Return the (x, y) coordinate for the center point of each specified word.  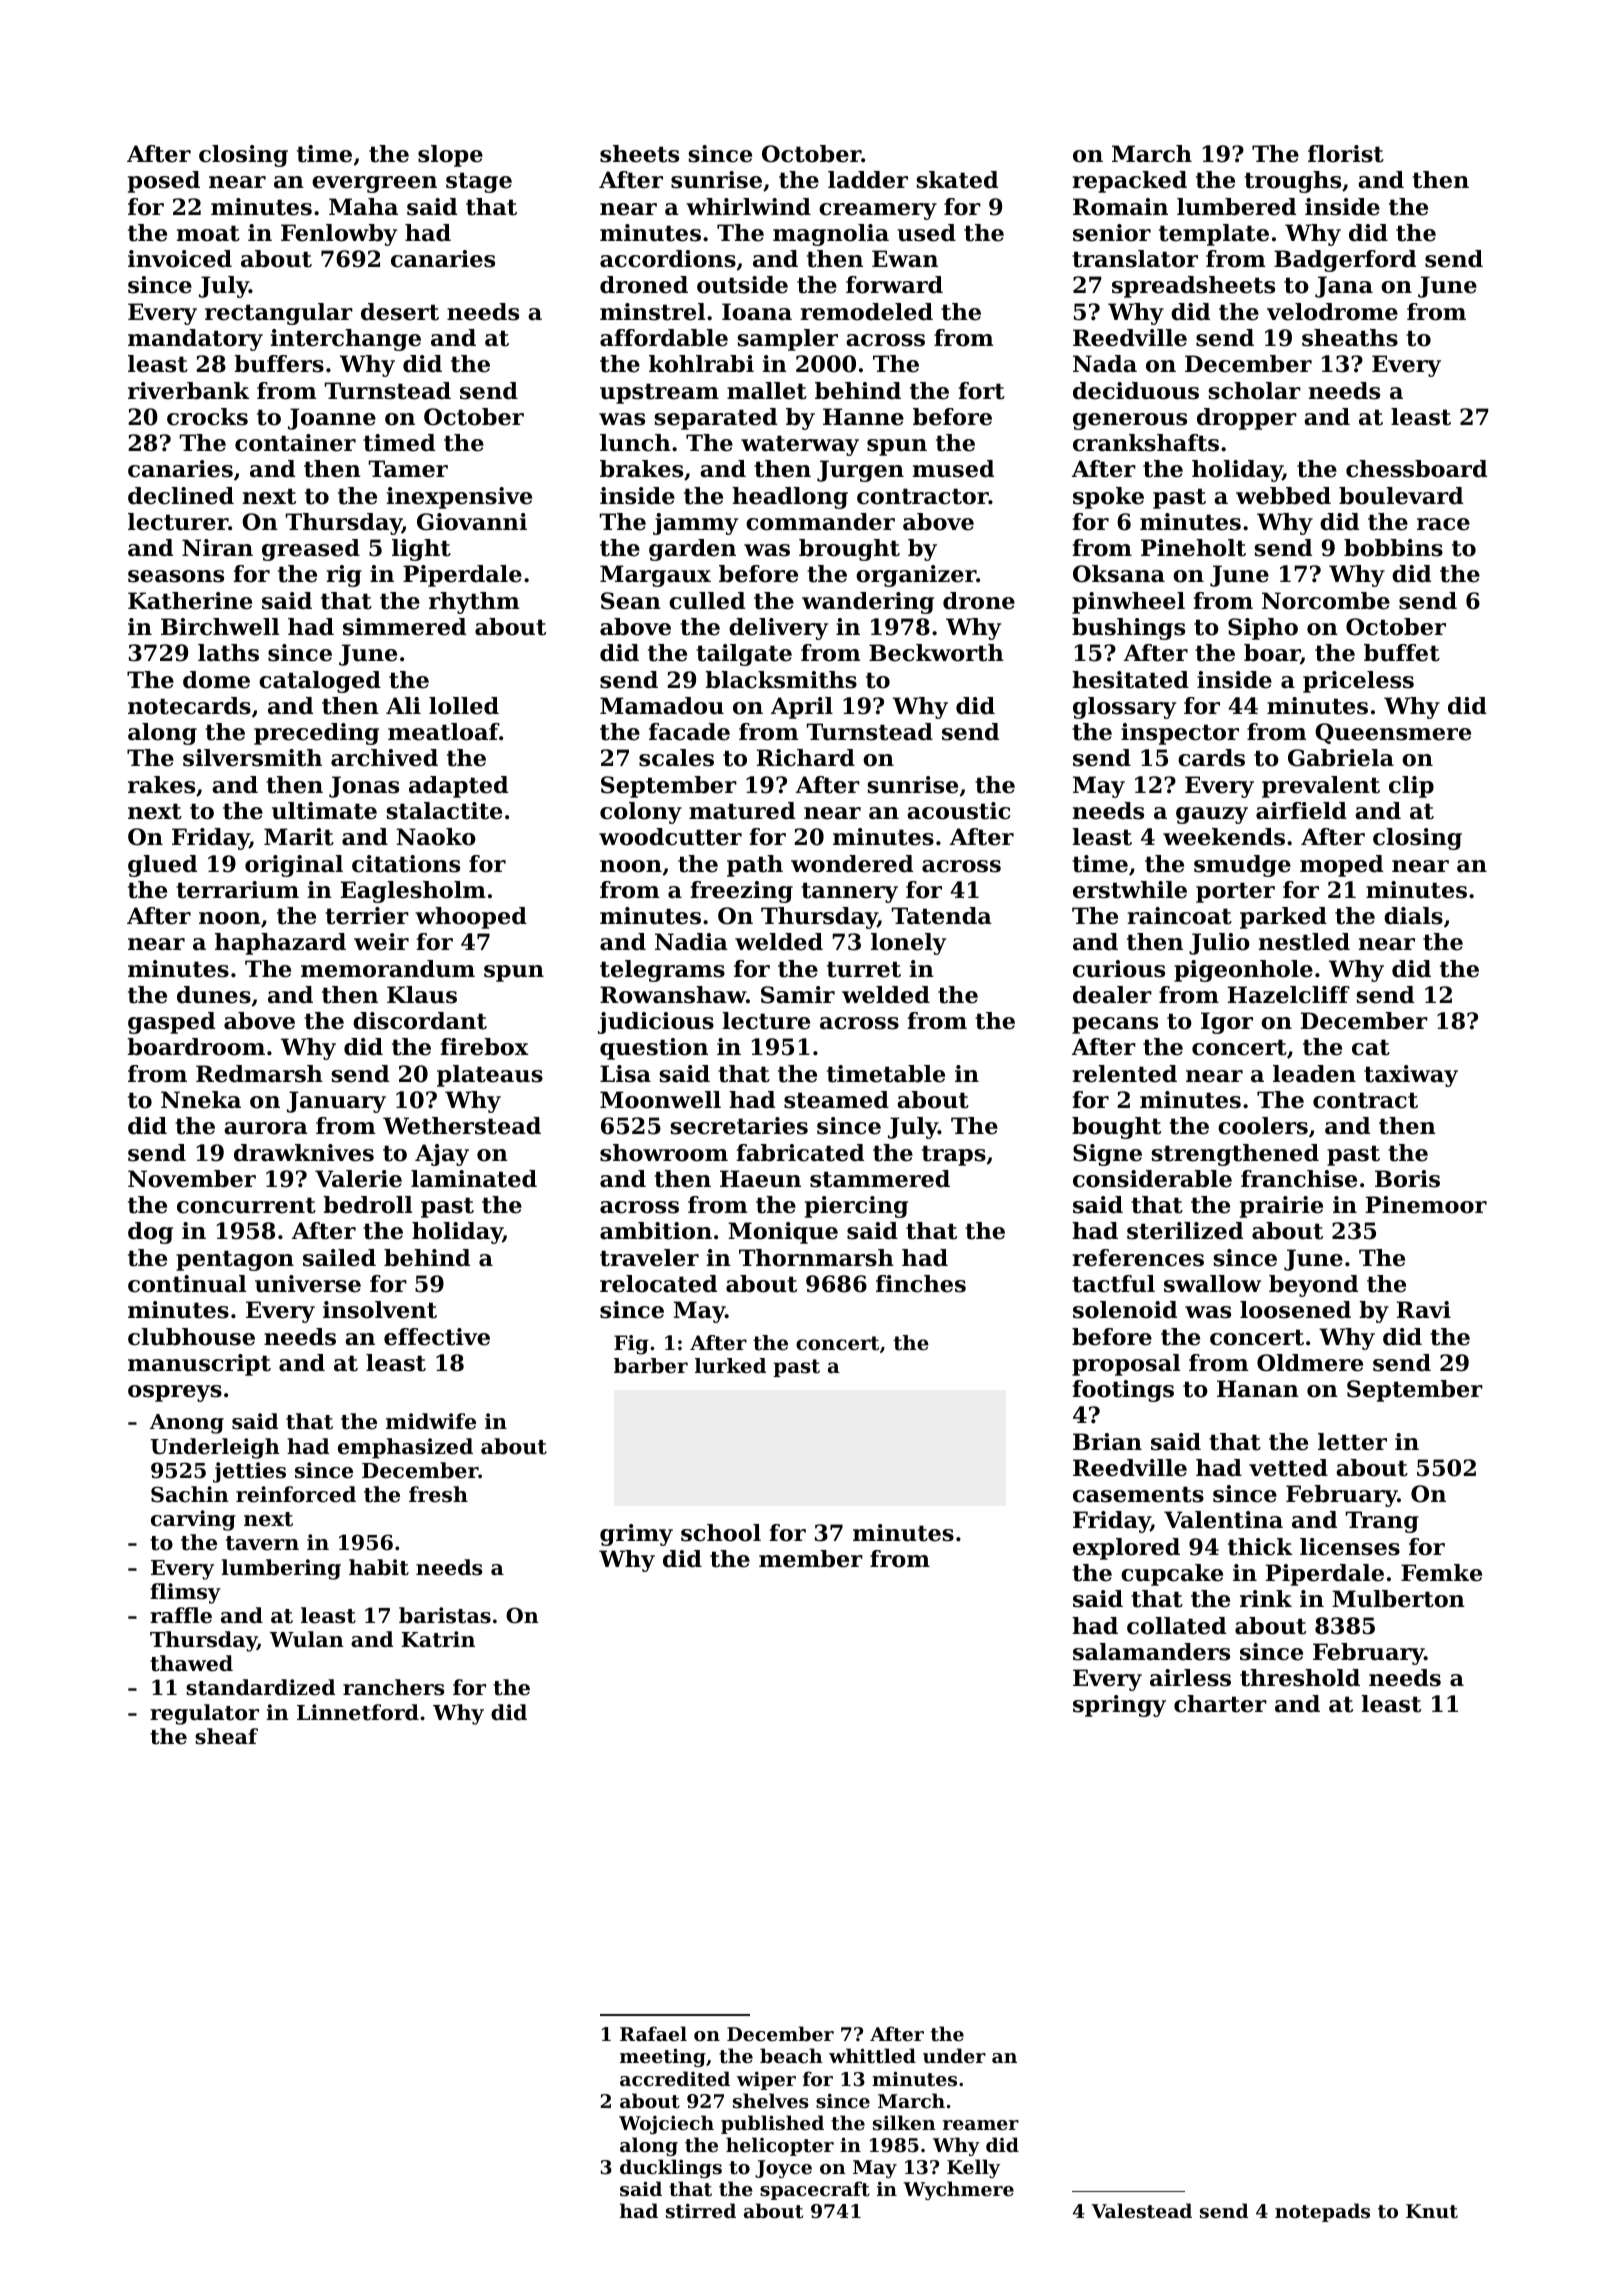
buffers (279, 364)
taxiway (1411, 1076)
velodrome (1332, 312)
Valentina (1223, 1520)
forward (894, 285)
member (811, 1559)
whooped (471, 918)
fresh (438, 1494)
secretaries (739, 1126)
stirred (701, 2211)
